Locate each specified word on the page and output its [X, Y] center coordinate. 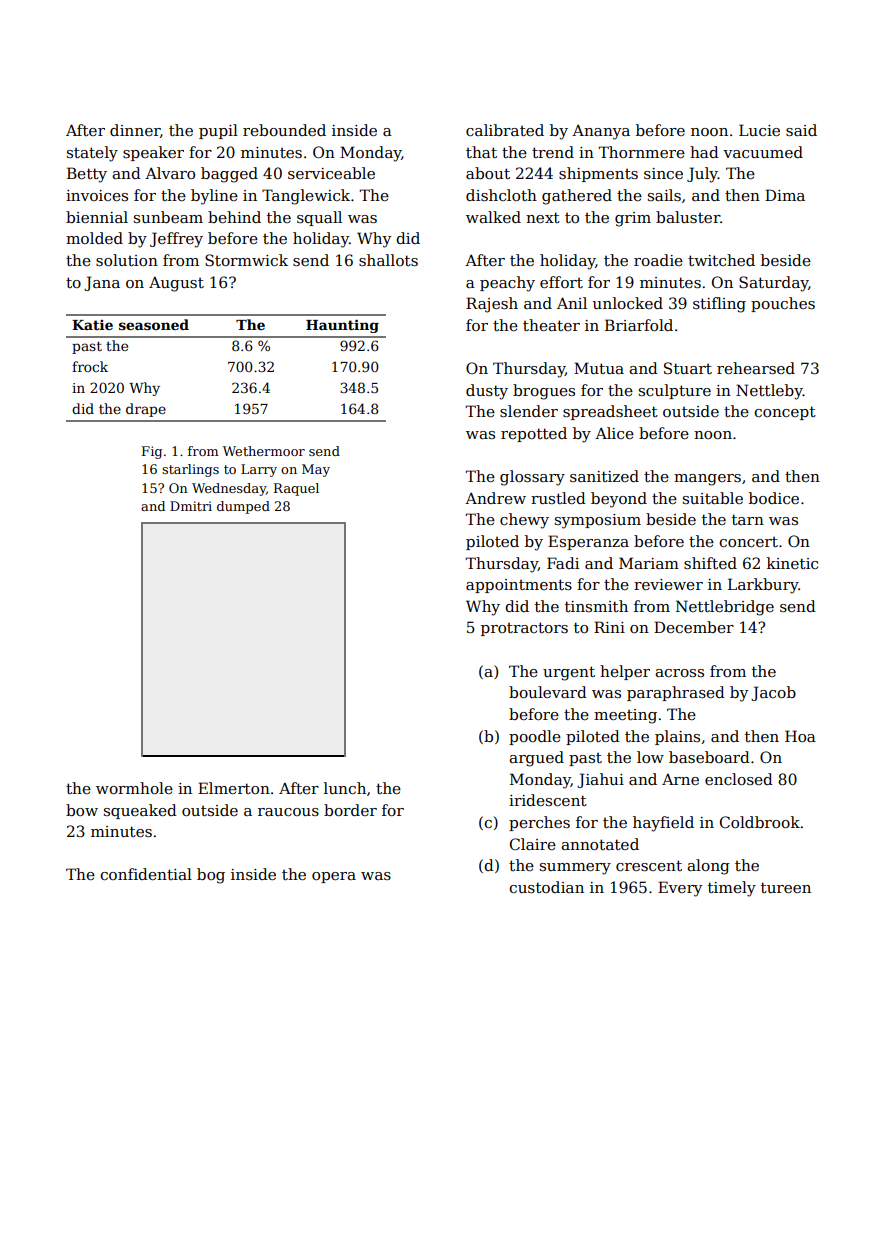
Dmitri [191, 506]
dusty [487, 392]
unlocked [628, 303]
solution [127, 260]
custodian [546, 887]
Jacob [773, 693]
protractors [524, 629]
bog [211, 876]
